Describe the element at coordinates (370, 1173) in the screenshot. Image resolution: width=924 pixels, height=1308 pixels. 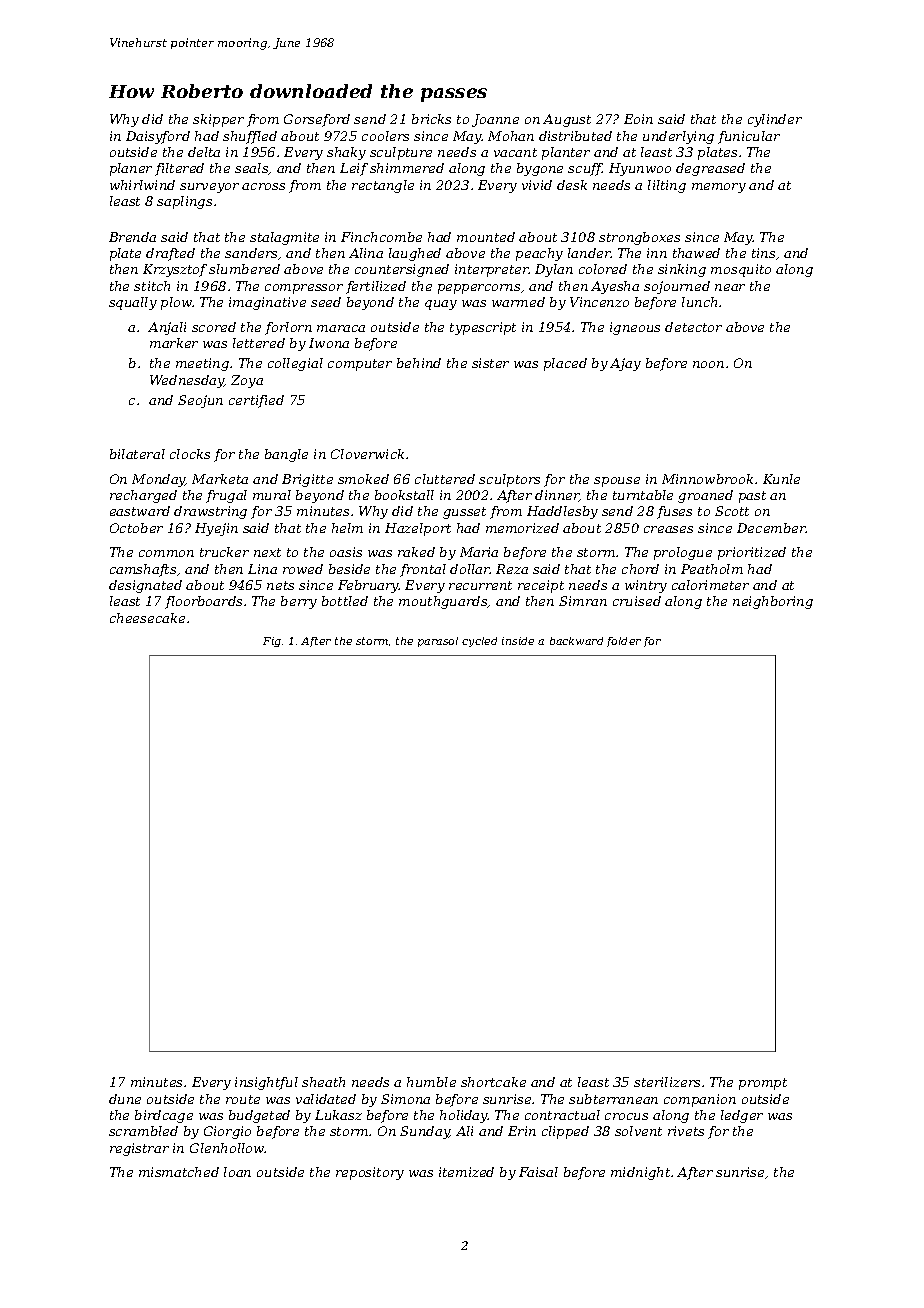
I see `repository` at that location.
